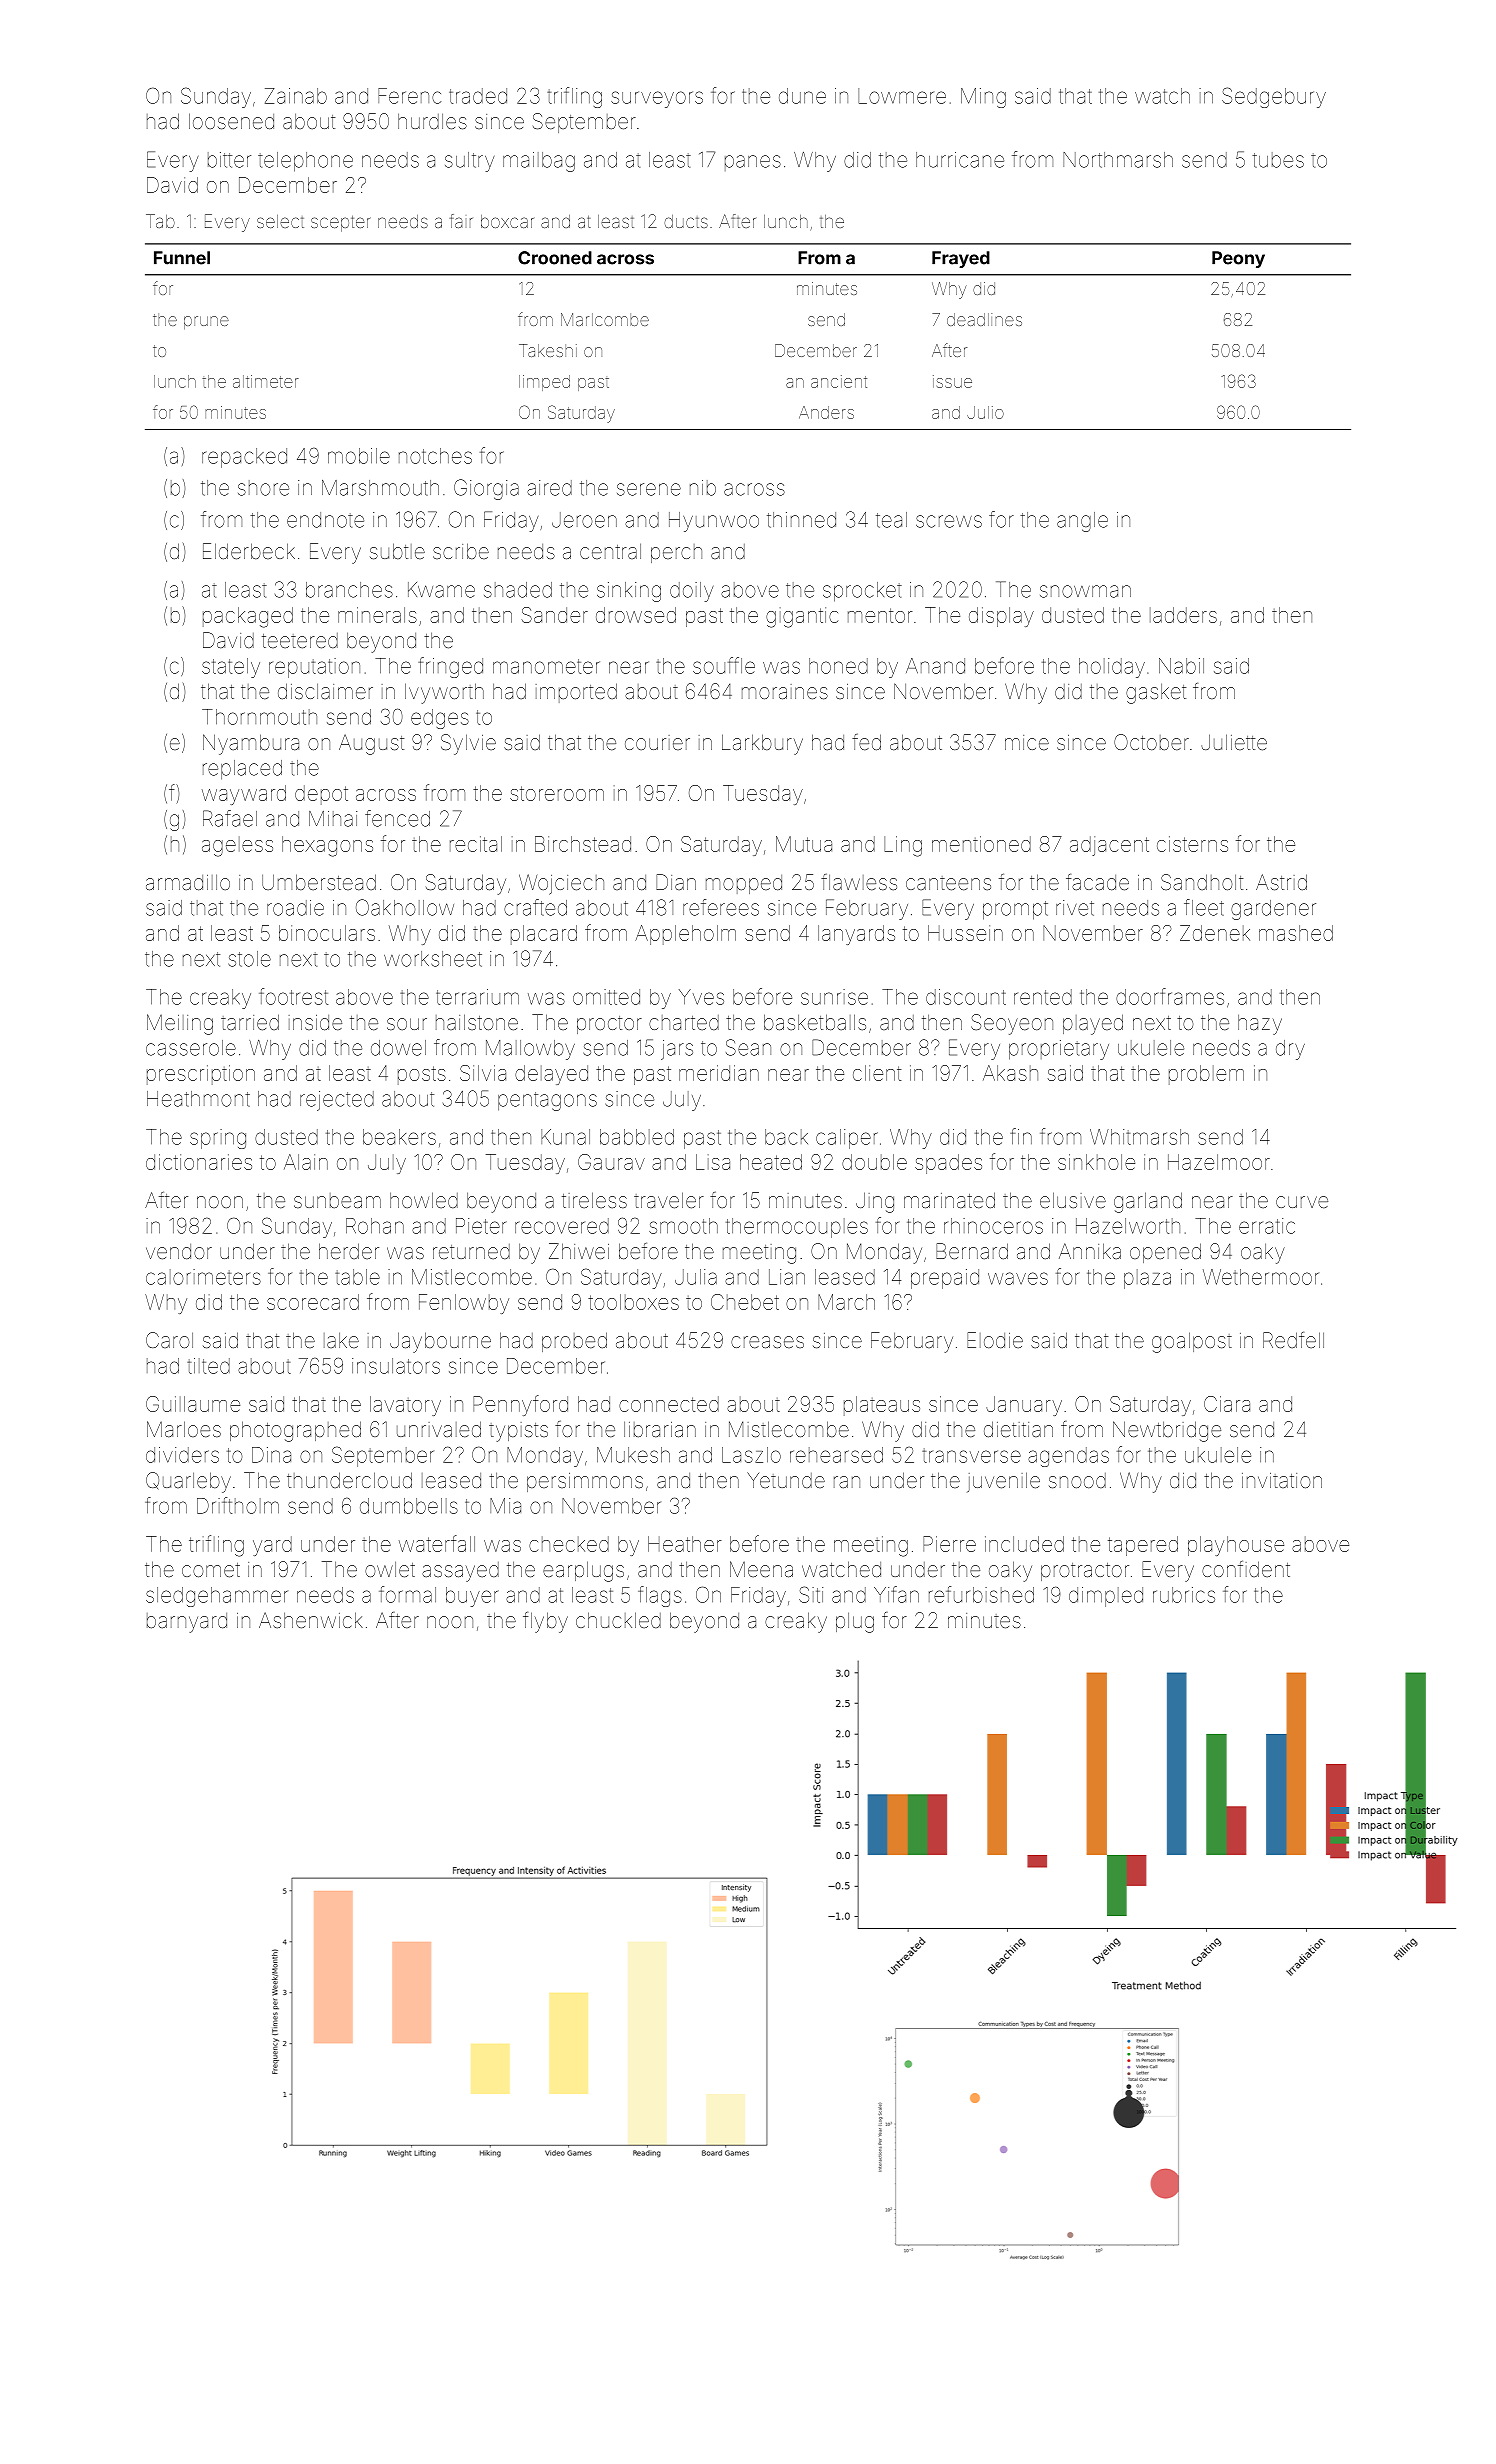 This document has height=2464, width=1496. Describe the element at coordinates (478, 96) in the document. I see `traded` at that location.
